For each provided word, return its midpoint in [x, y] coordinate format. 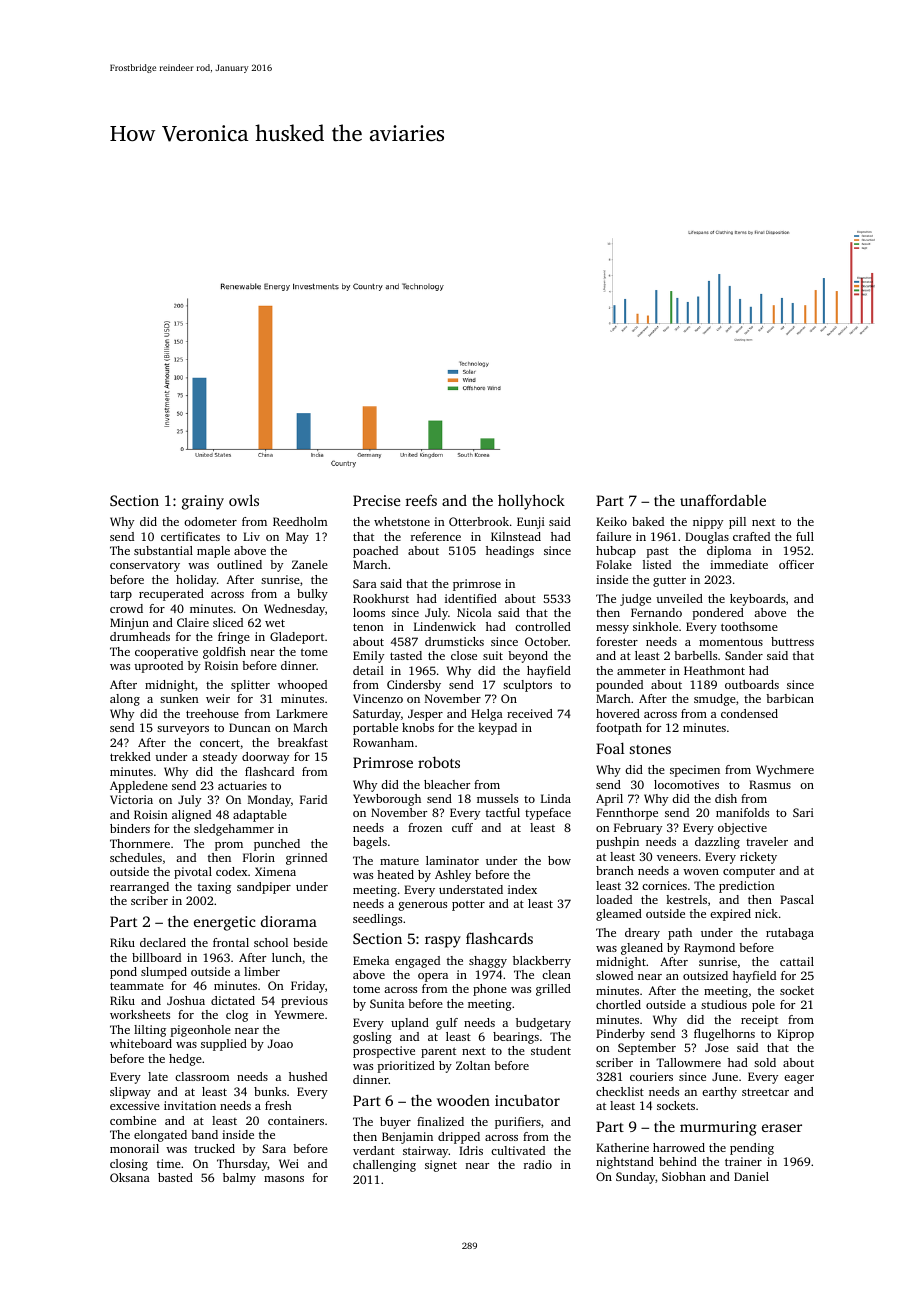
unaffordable [723, 500]
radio [538, 1164]
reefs [421, 500]
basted [175, 1177]
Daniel [751, 1176]
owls [244, 500]
